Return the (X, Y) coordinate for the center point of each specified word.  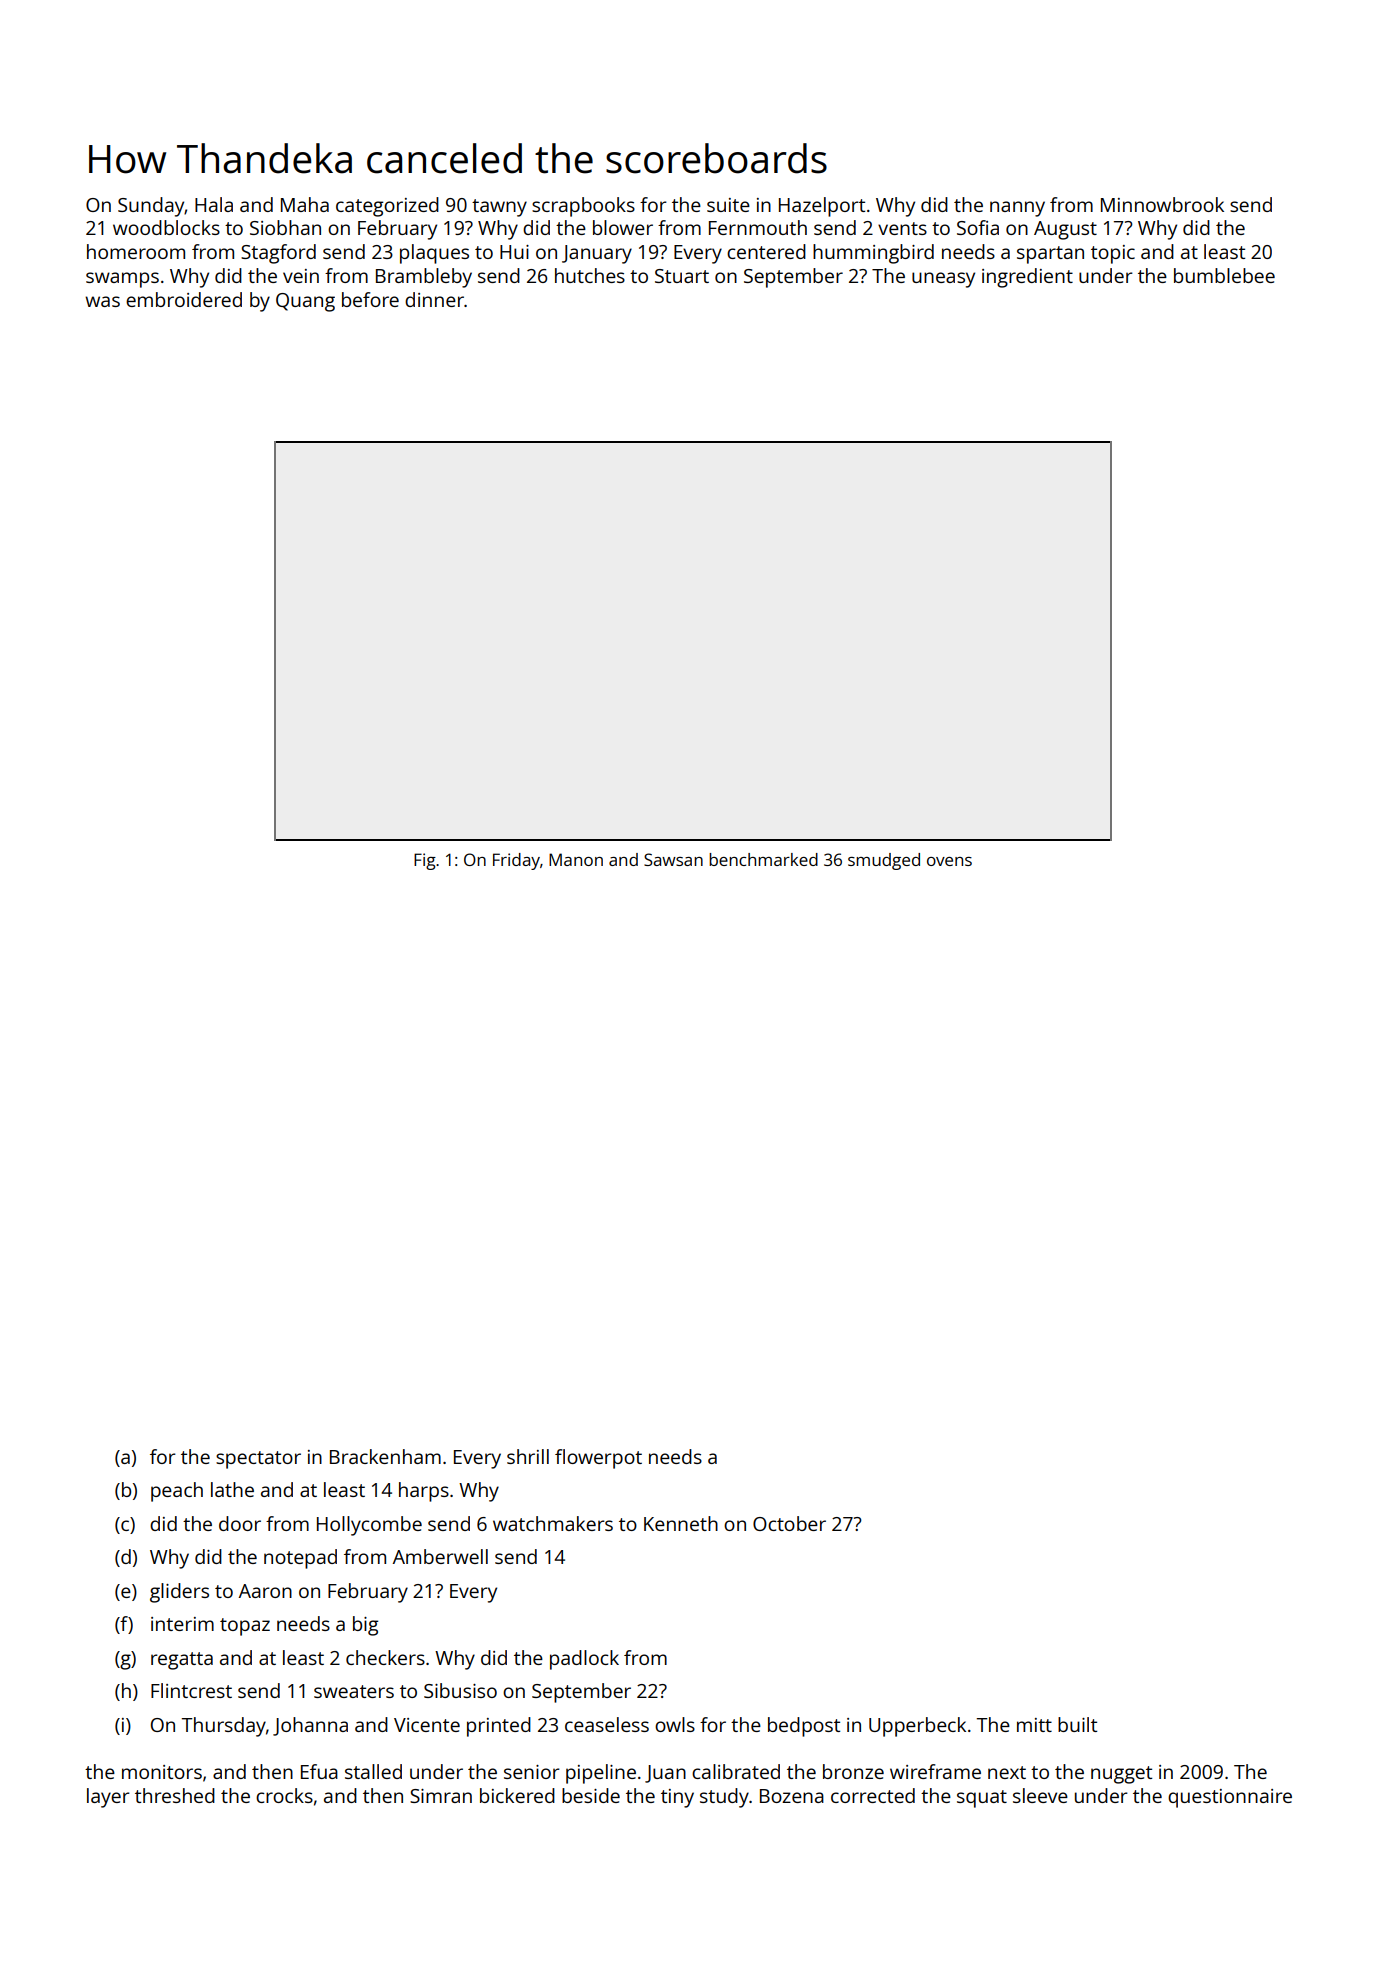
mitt (1034, 1725)
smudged (884, 861)
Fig (425, 861)
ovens (949, 861)
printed (499, 1727)
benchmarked (763, 859)
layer (108, 1798)
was (102, 301)
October (789, 1523)
